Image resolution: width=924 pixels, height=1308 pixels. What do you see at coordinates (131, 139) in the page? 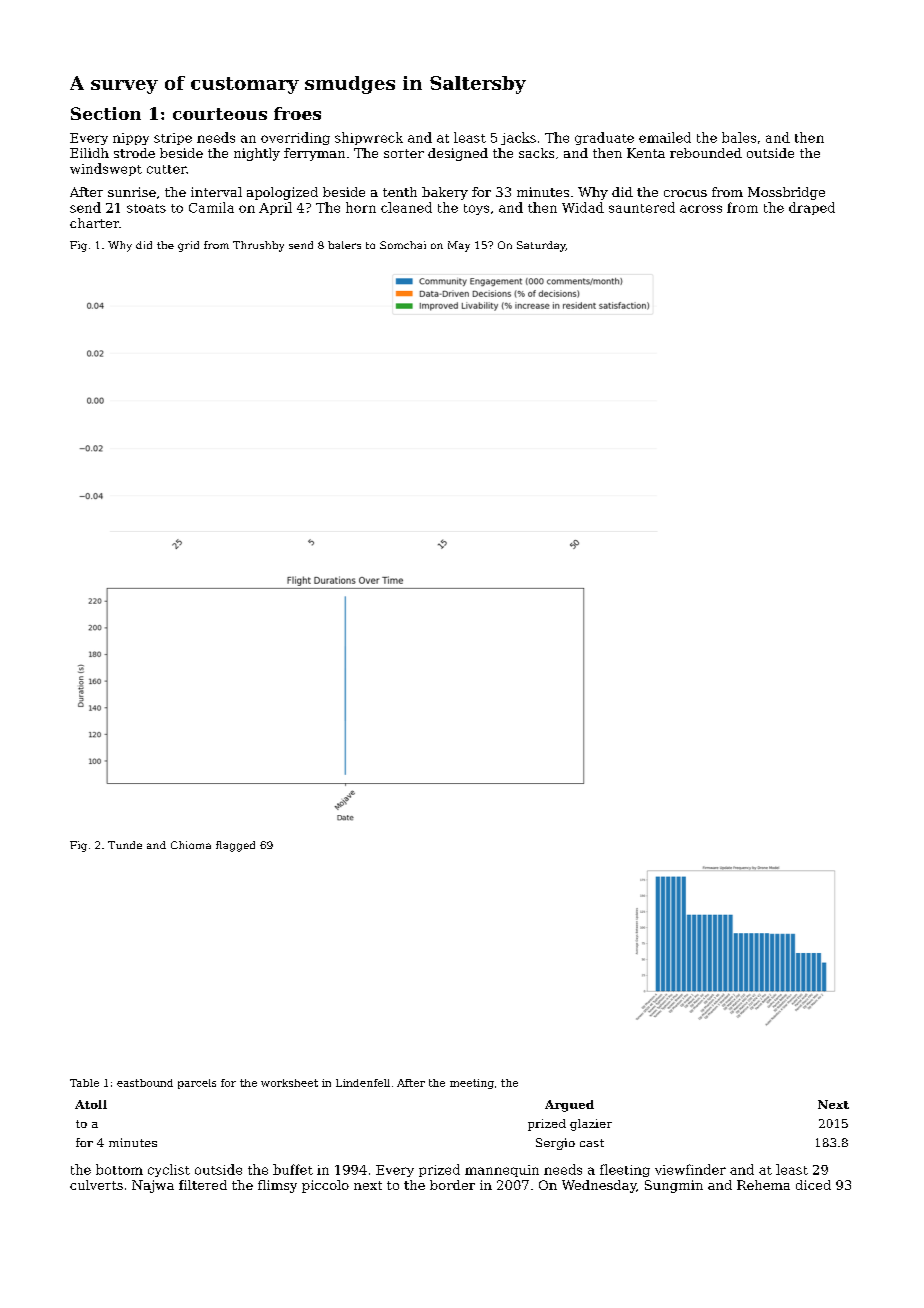
I see `nippy` at bounding box center [131, 139].
